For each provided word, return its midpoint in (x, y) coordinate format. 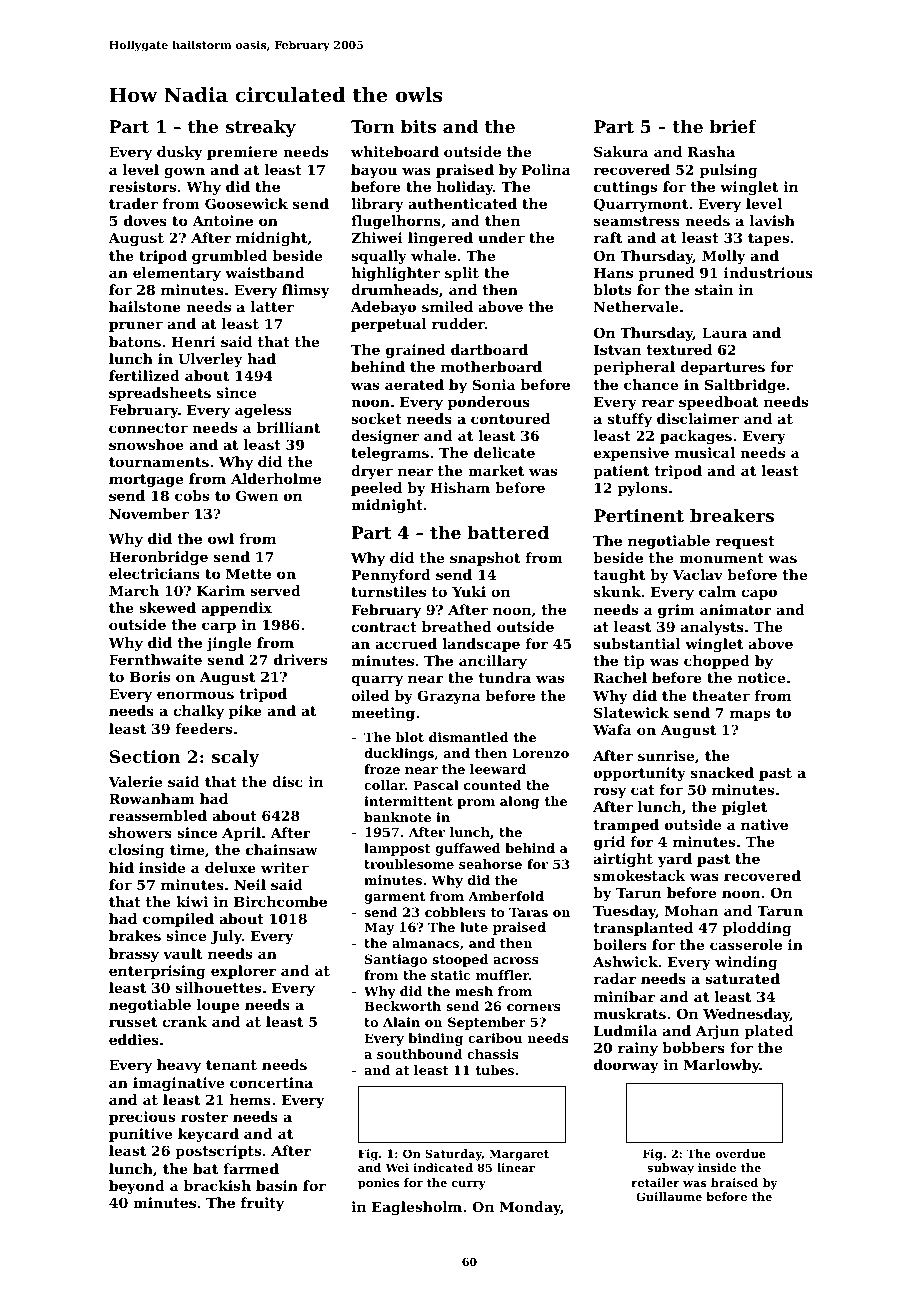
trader (133, 203)
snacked (722, 772)
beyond (137, 1187)
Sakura (621, 151)
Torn (373, 126)
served (275, 590)
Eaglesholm (417, 1208)
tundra (505, 677)
